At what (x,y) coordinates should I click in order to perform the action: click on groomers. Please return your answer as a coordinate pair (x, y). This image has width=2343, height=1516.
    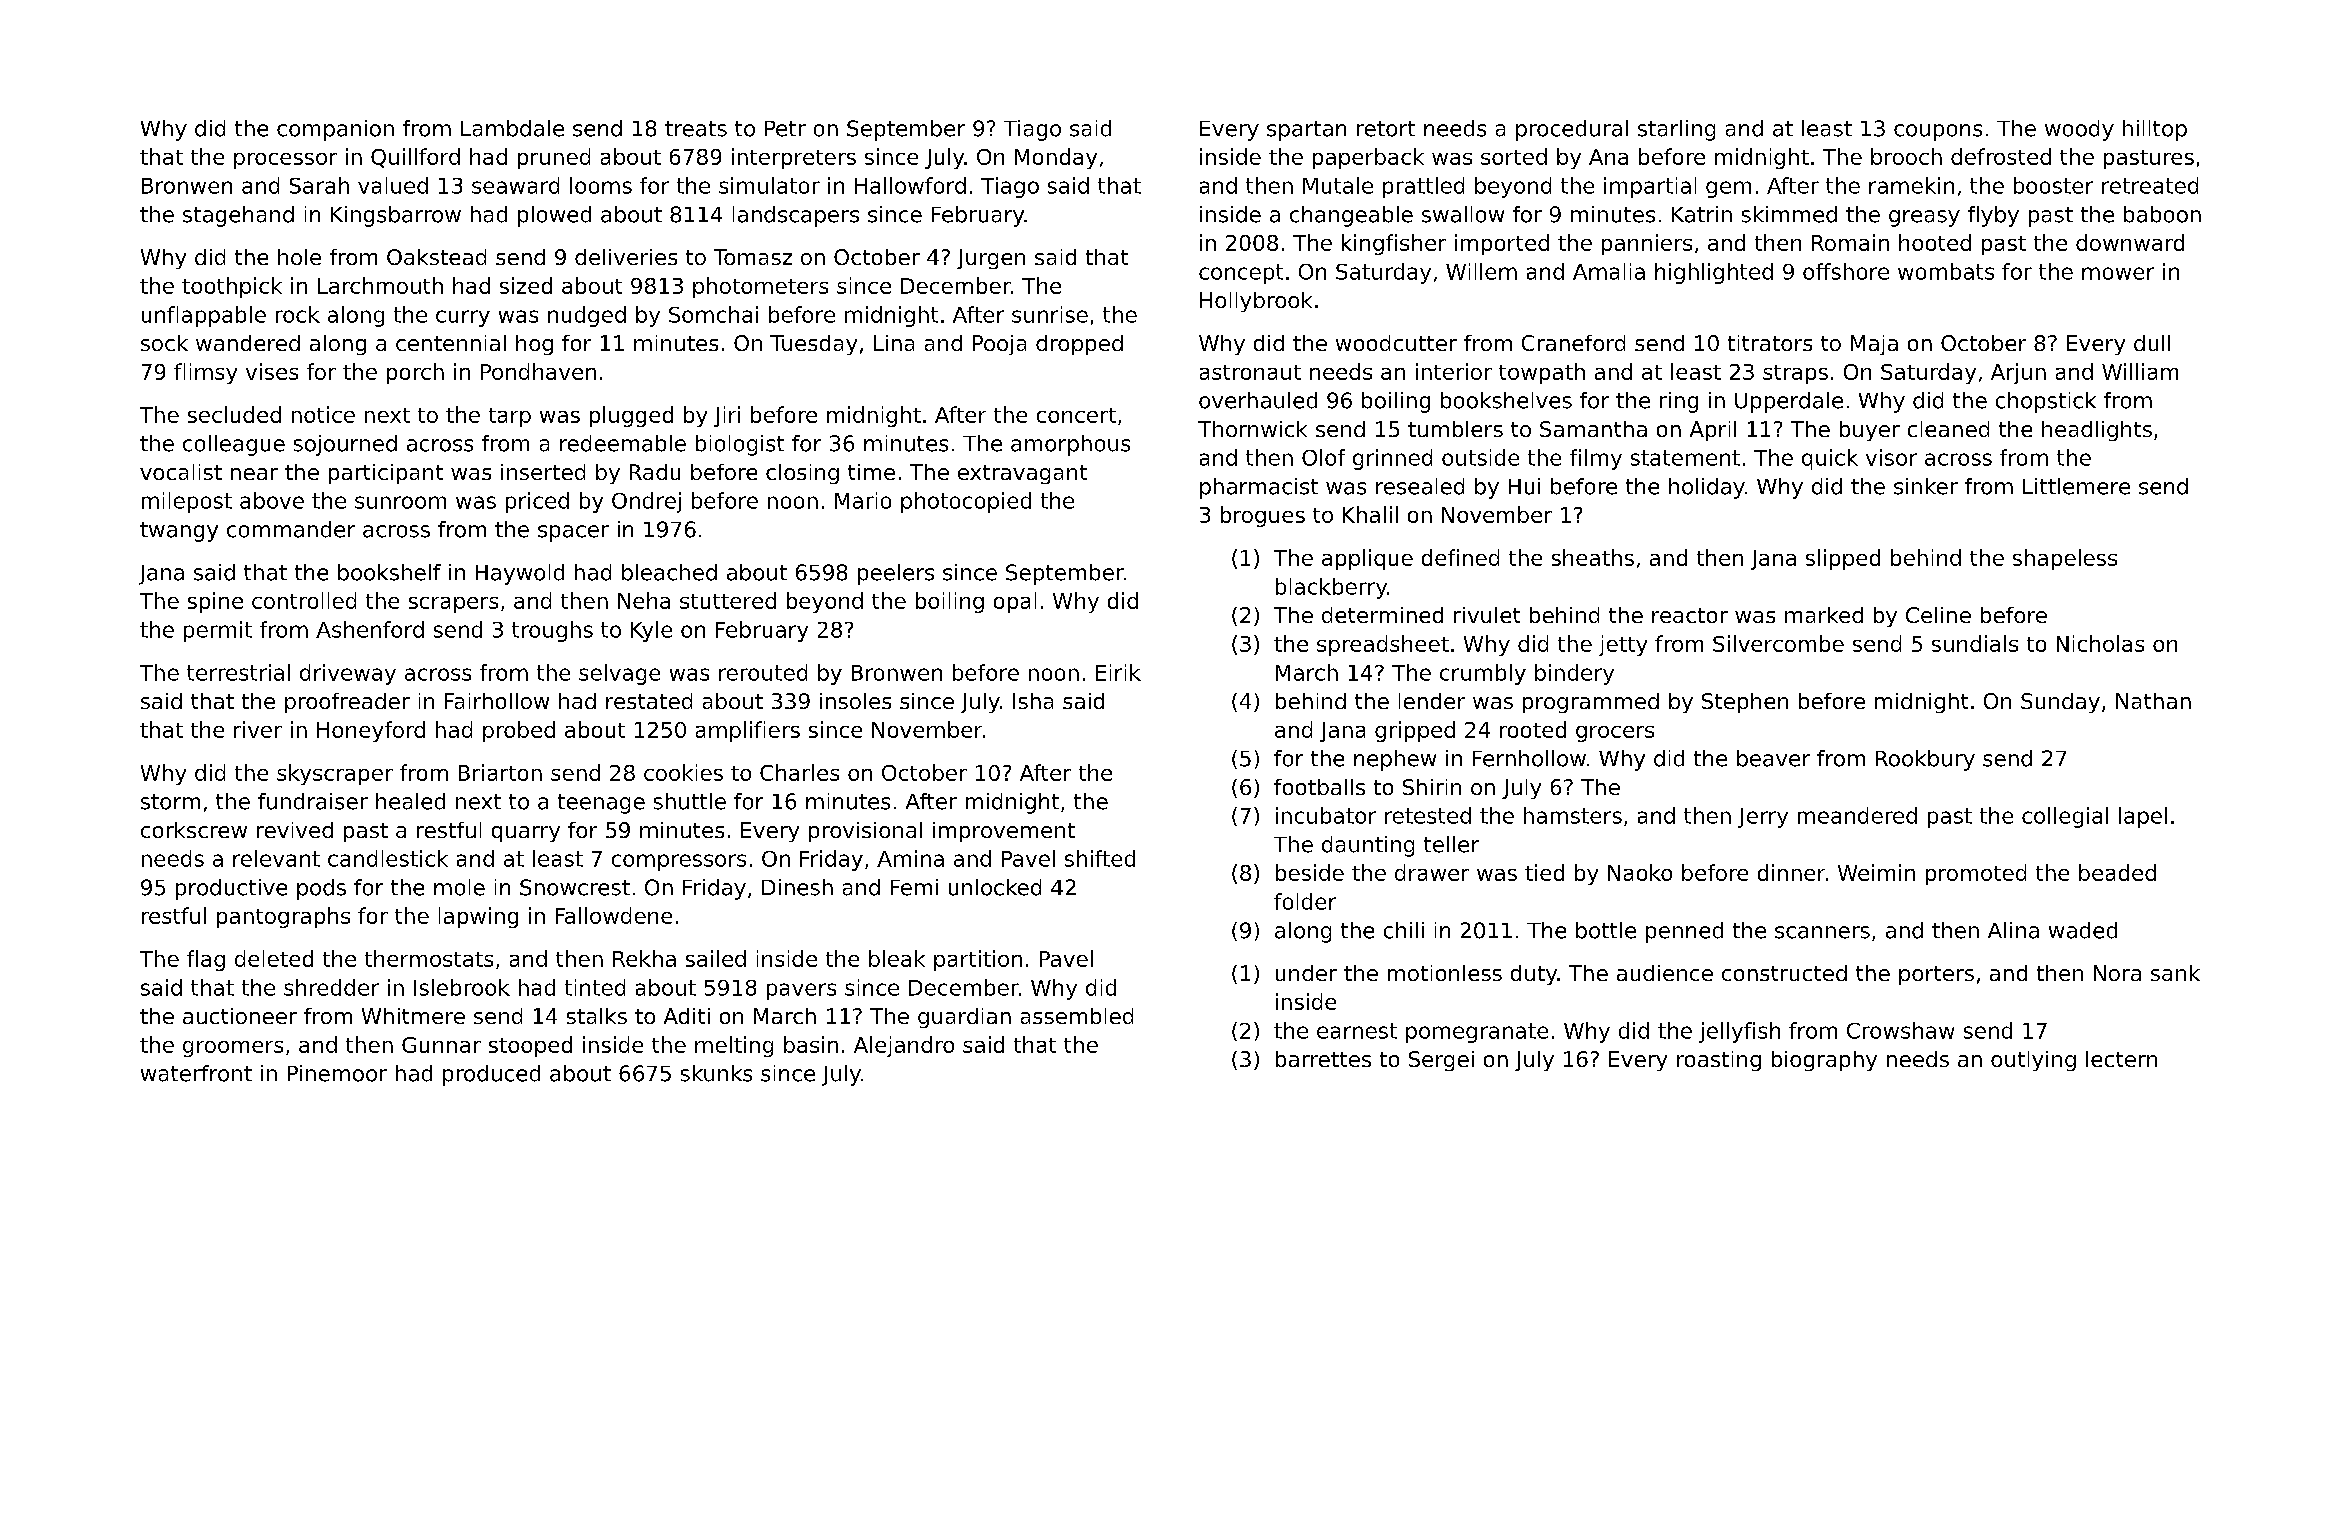
    Looking at the image, I should click on (233, 1049).
